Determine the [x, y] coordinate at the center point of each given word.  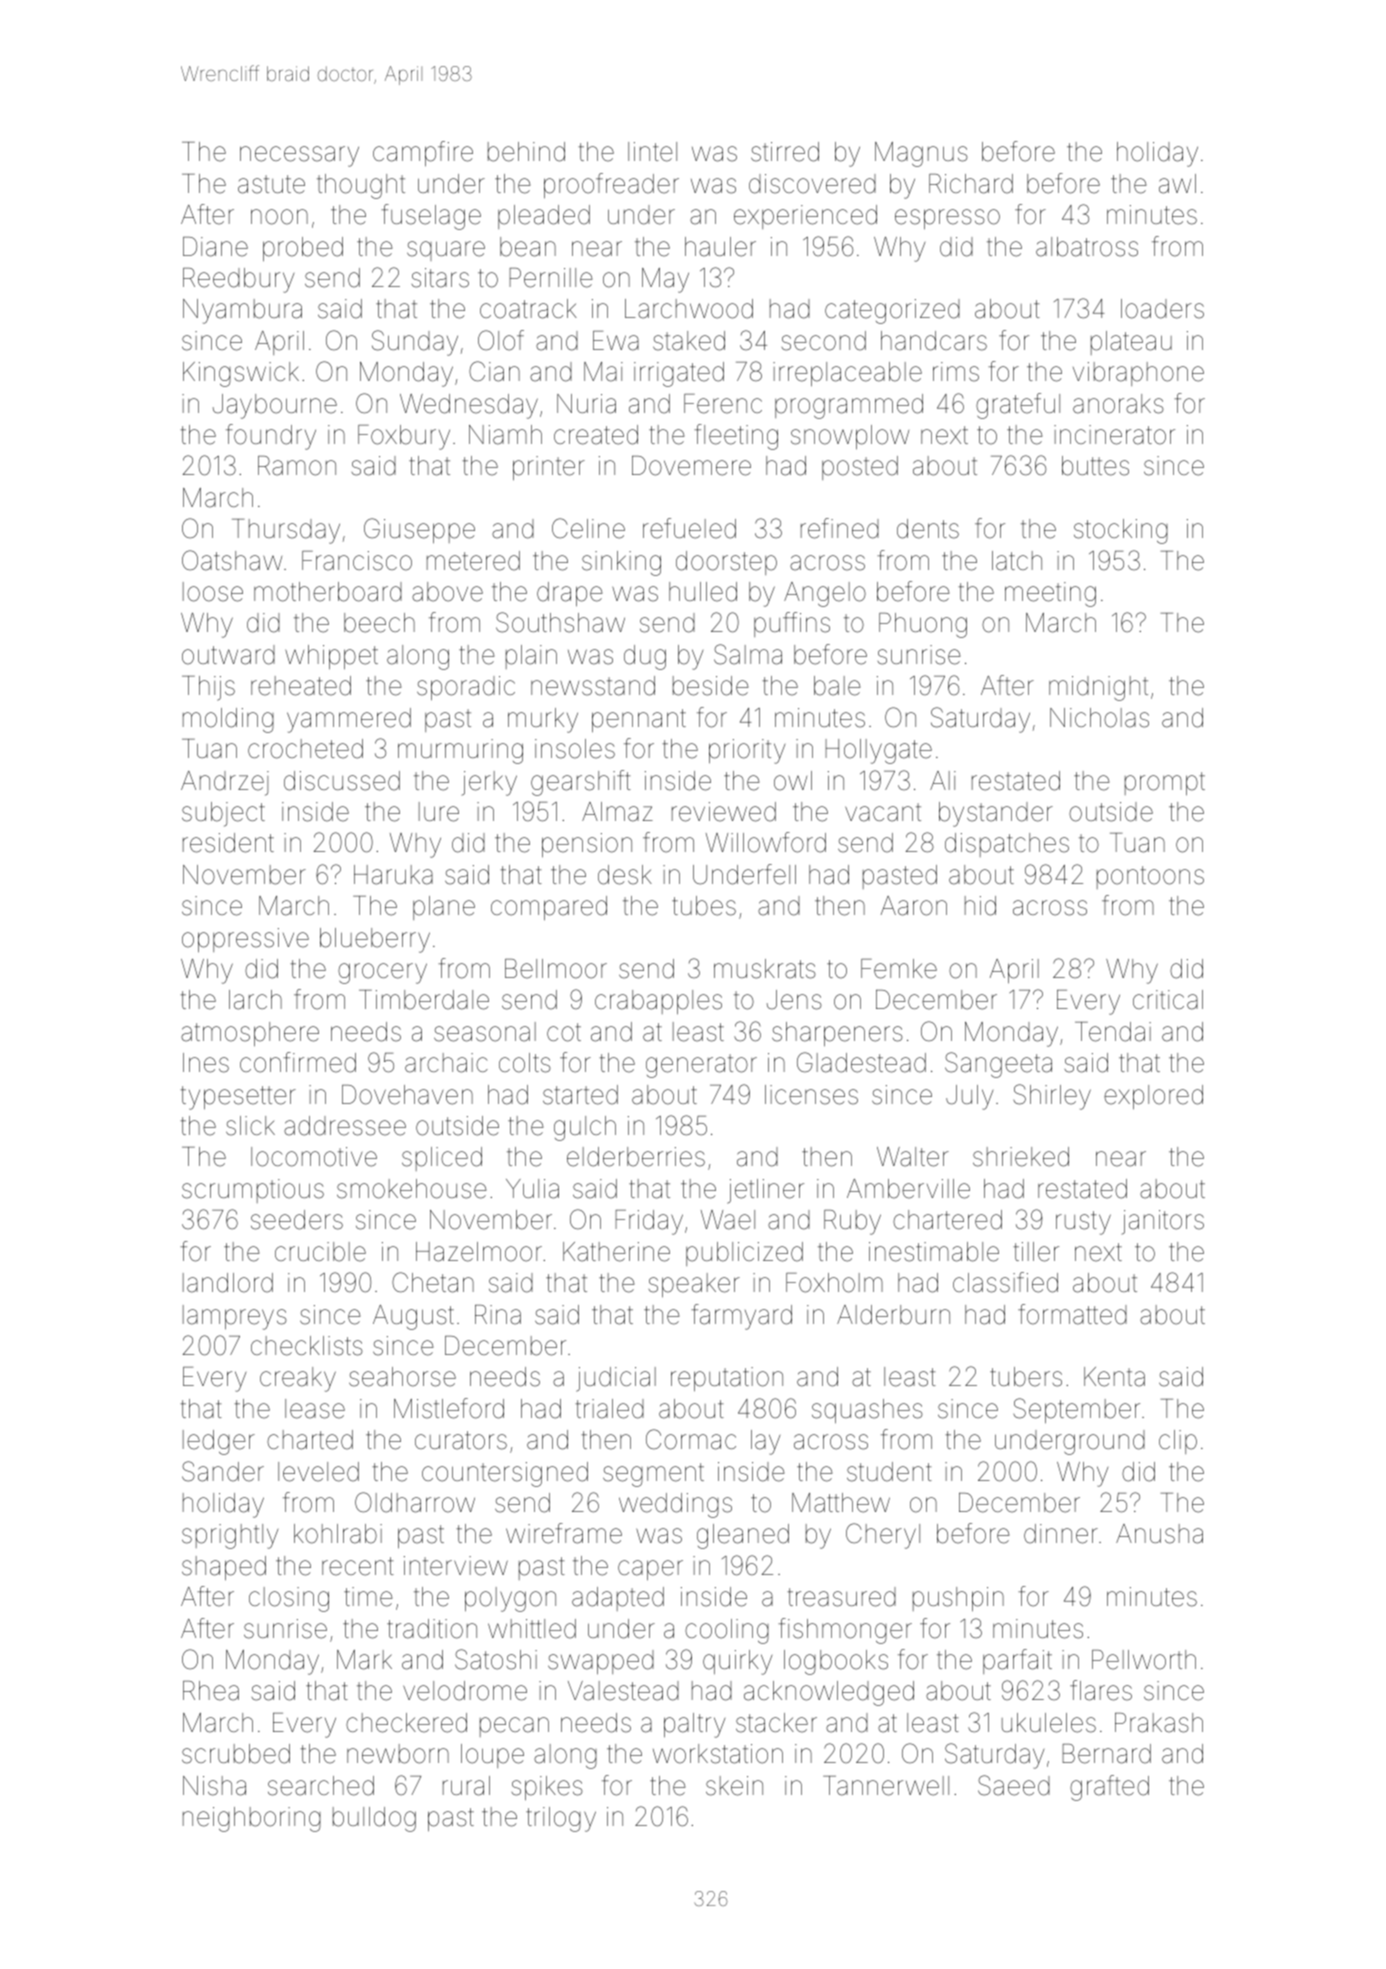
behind [526, 152]
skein [734, 1786]
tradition [432, 1629]
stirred [785, 152]
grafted [1109, 1788]
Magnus [921, 154]
